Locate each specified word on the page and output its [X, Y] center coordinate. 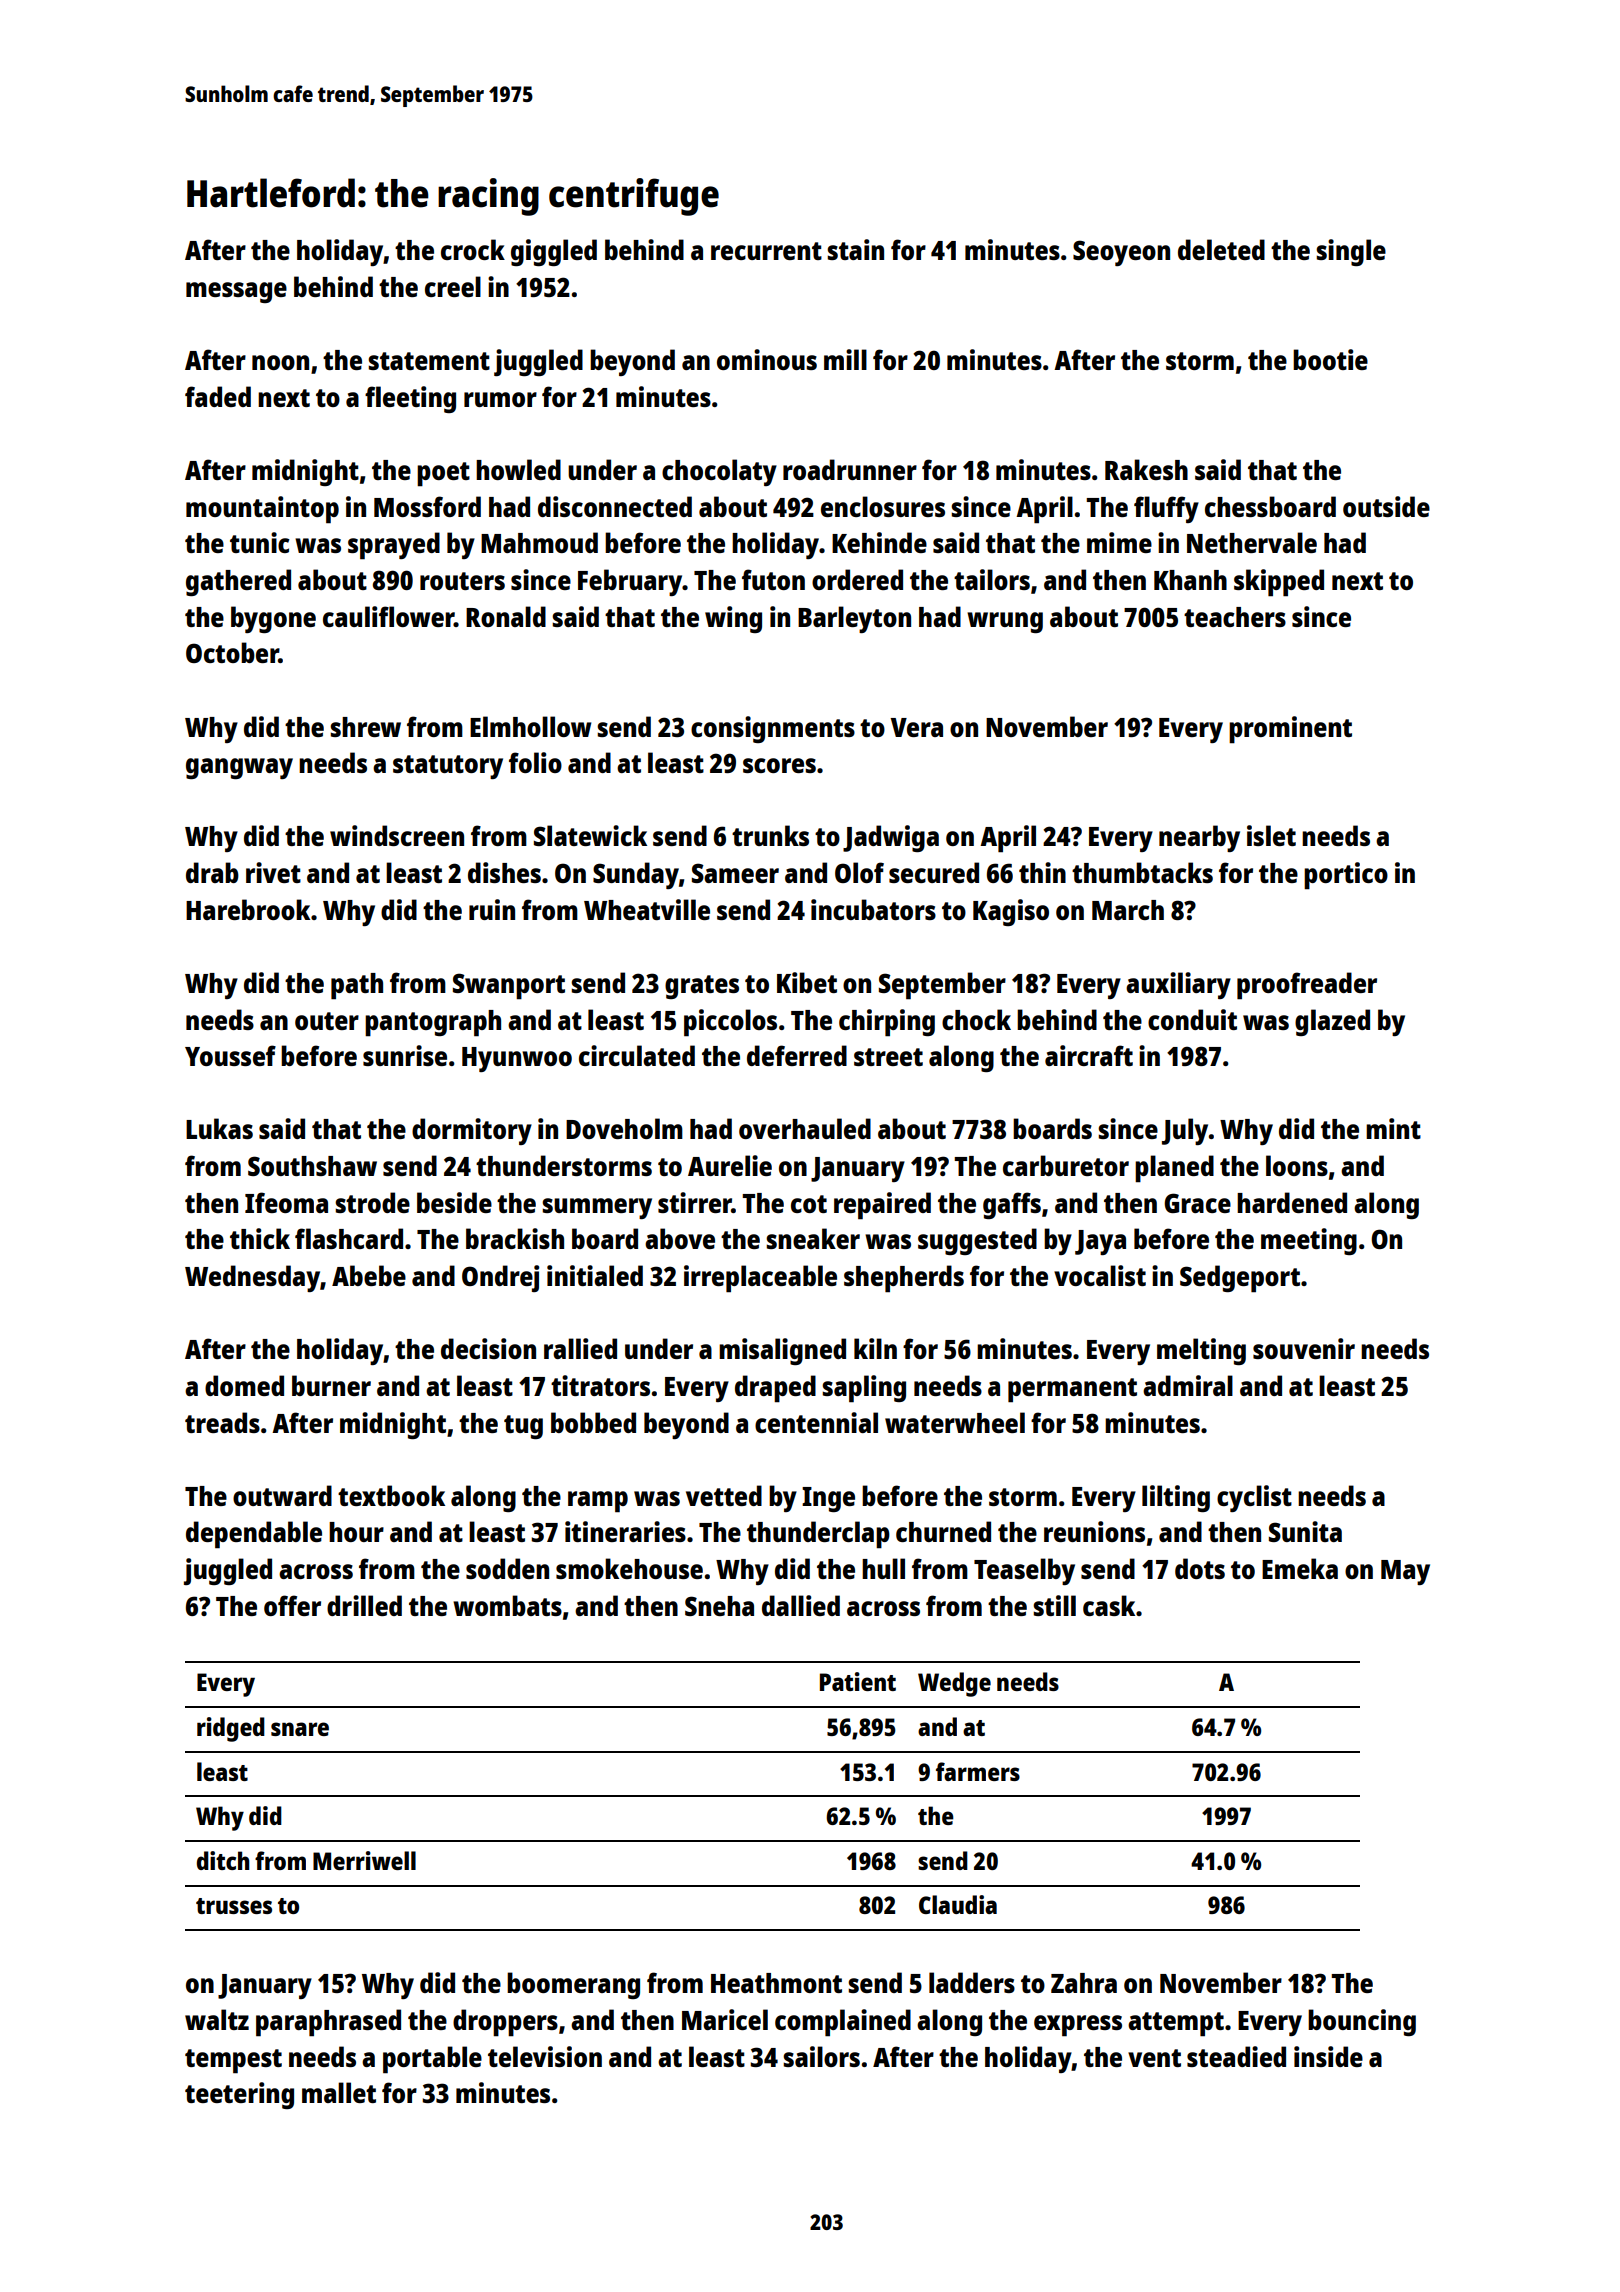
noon [280, 362]
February [630, 582]
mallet [339, 2092]
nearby [1199, 838]
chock [976, 1019]
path [357, 986]
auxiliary [1178, 985]
